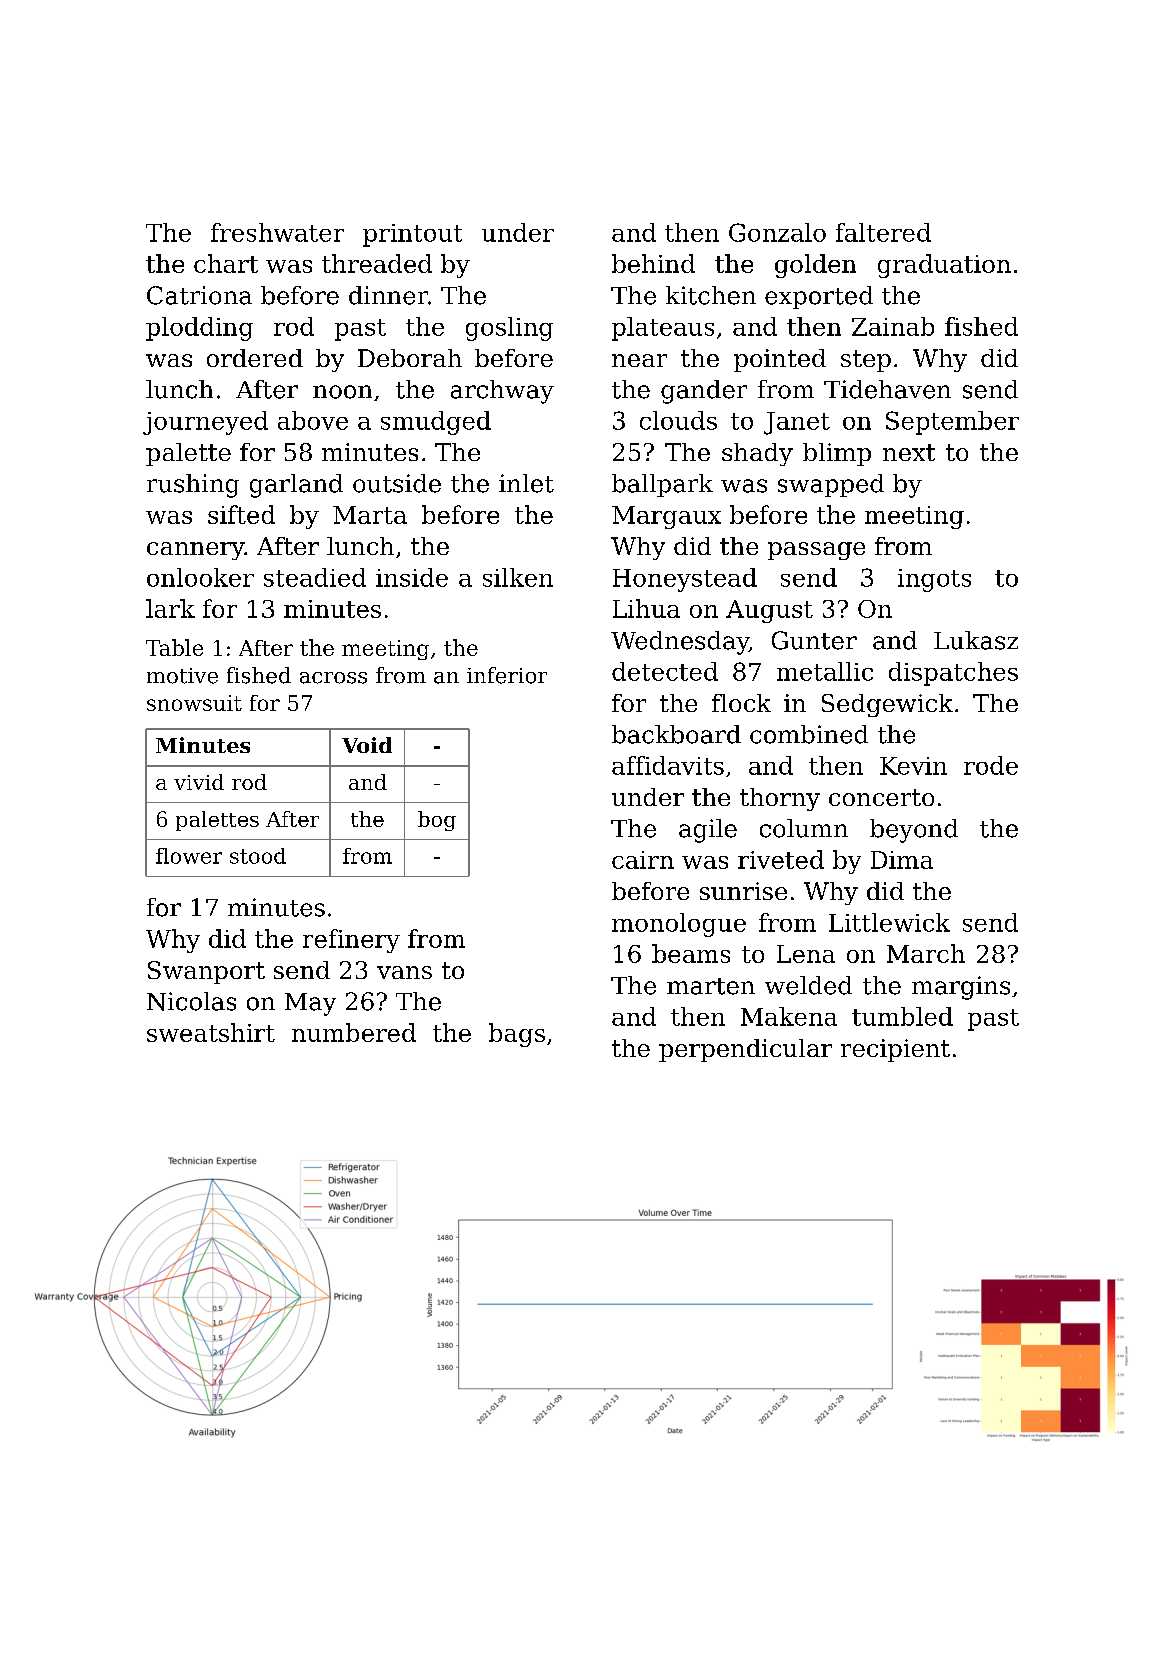  Describe the element at coordinates (780, 360) in the screenshot. I see `pointed` at that location.
